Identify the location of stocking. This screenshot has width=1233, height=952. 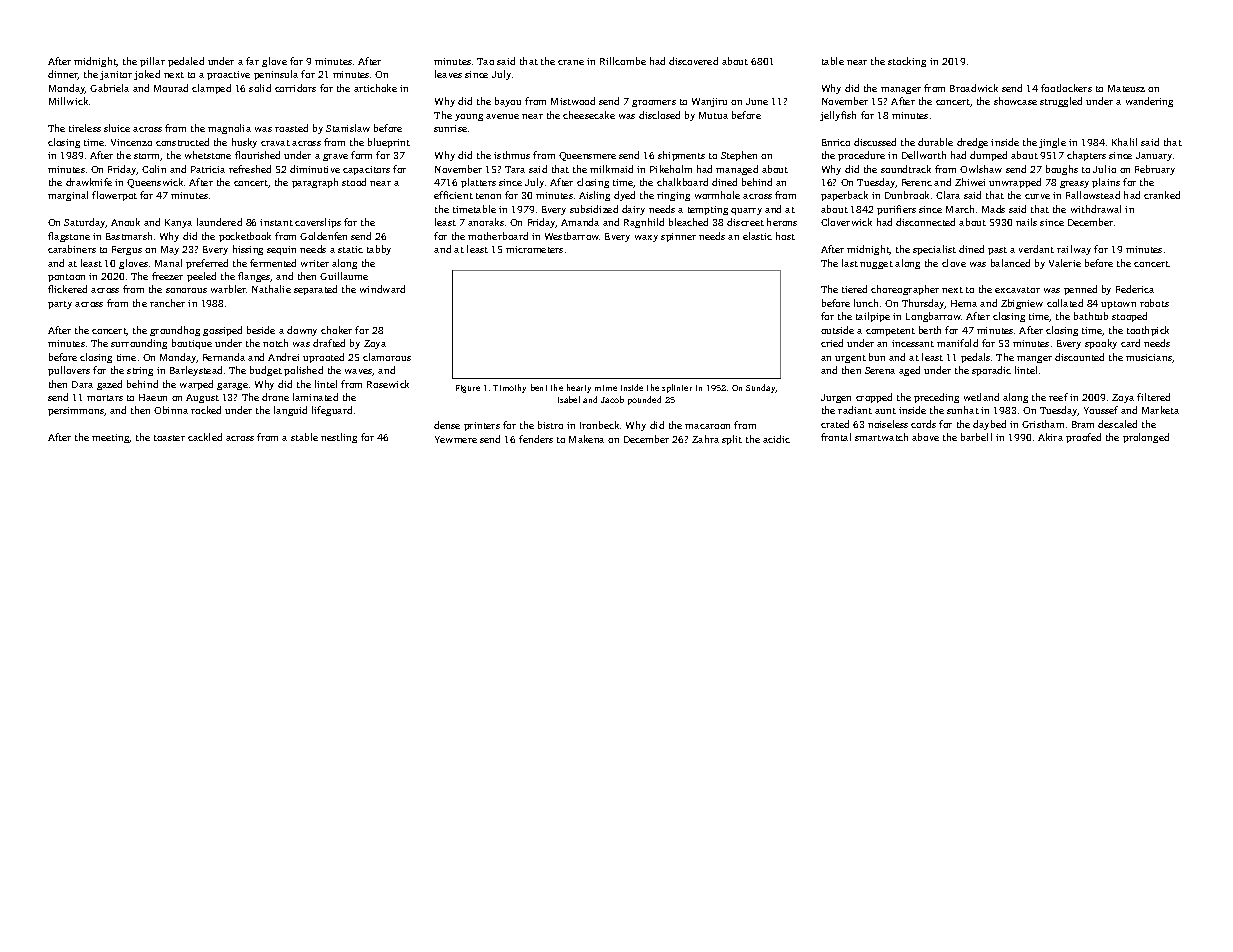
(907, 62).
